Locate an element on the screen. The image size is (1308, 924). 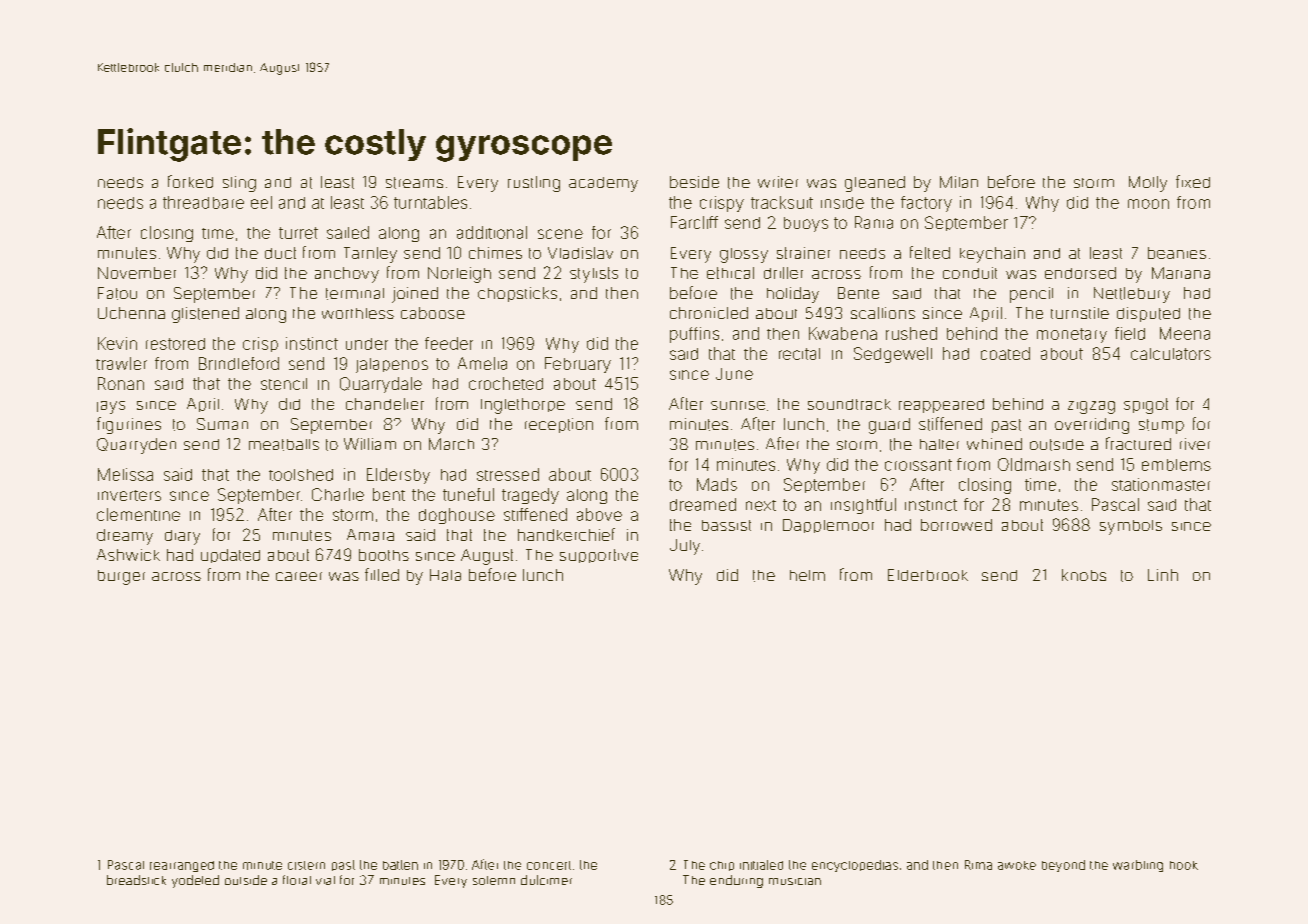
career is located at coordinates (299, 576).
